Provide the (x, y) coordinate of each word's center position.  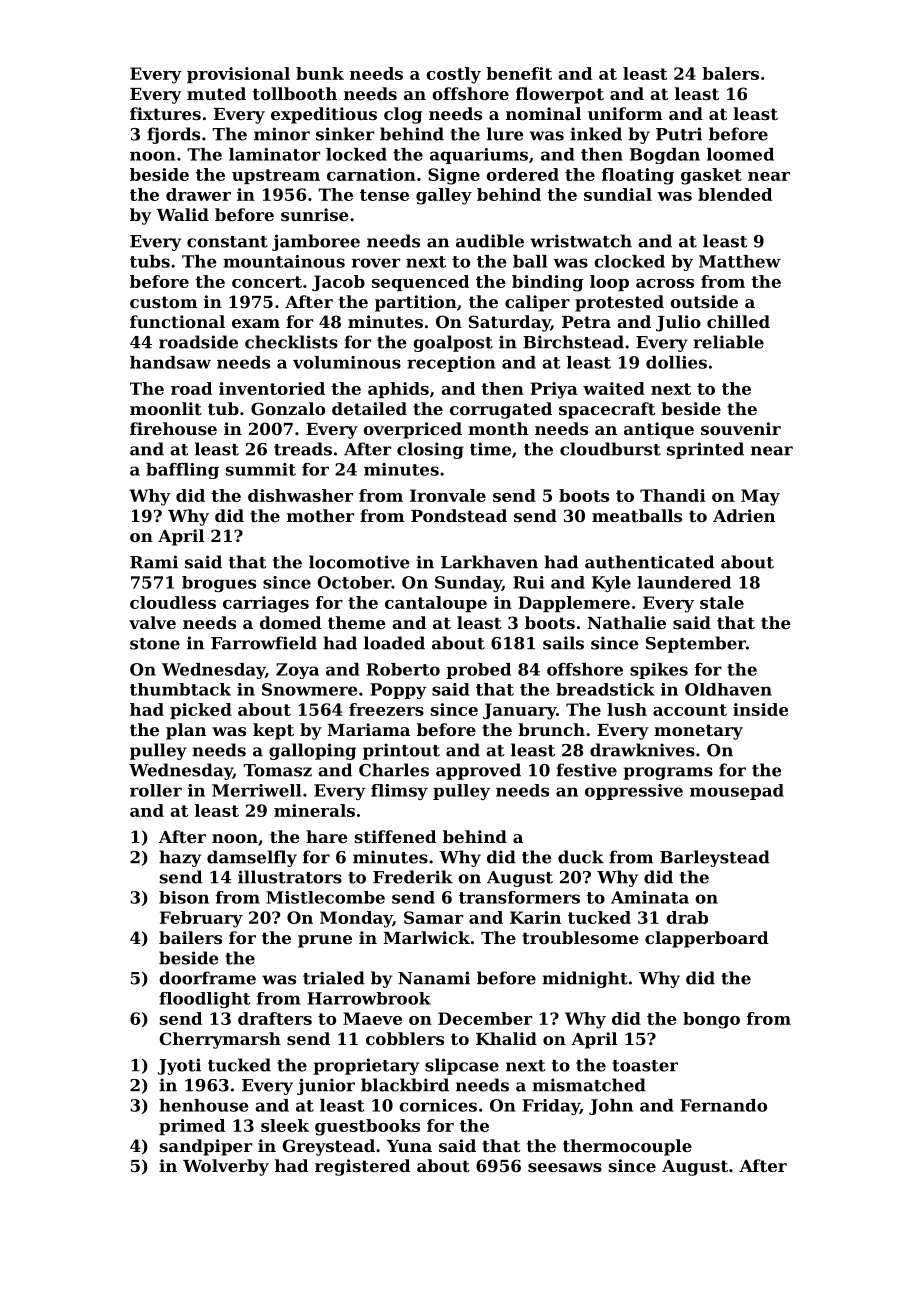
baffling (182, 471)
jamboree (316, 242)
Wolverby (226, 1167)
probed (478, 671)
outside (704, 301)
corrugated (501, 410)
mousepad (737, 792)
